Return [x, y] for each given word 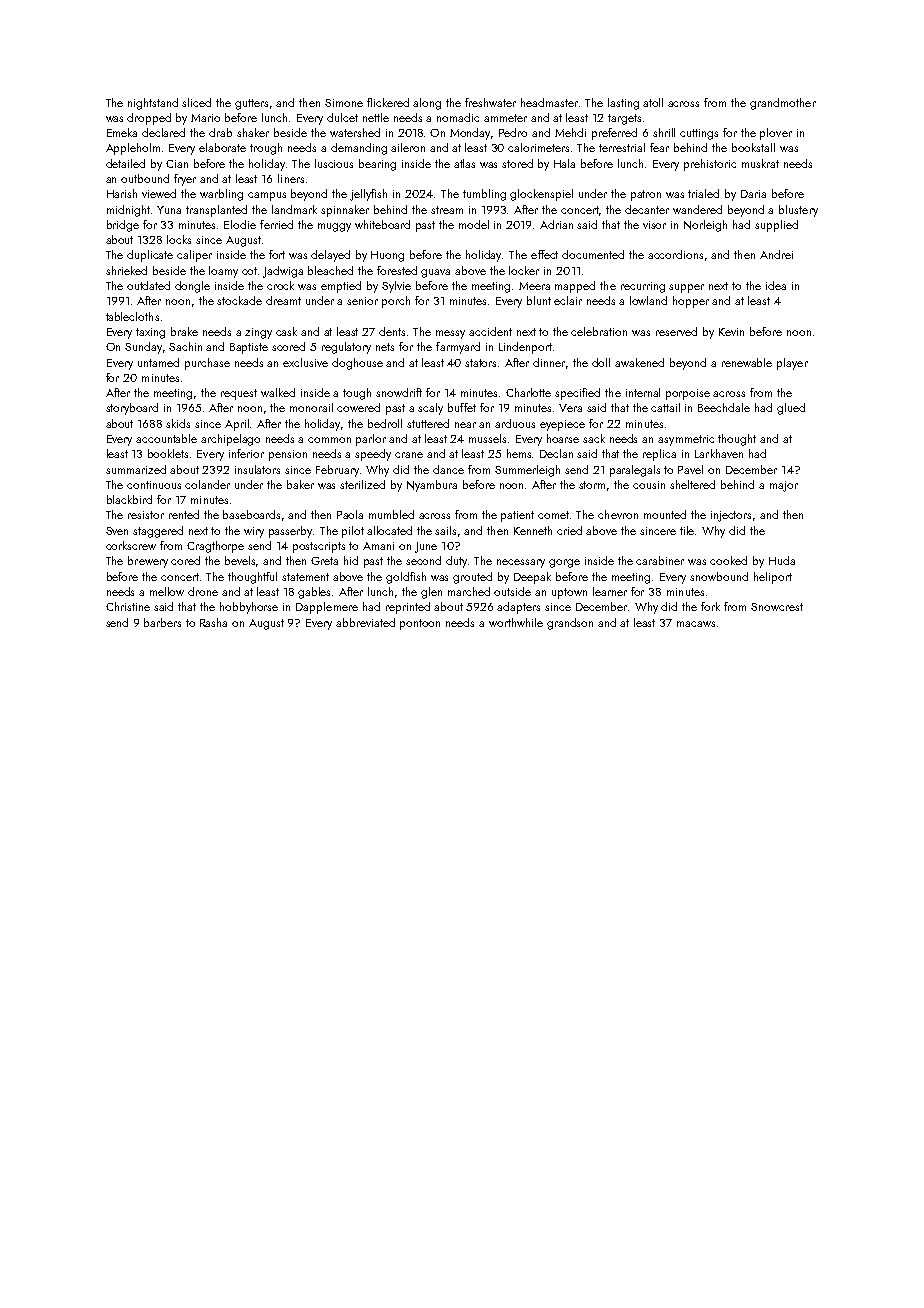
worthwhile [516, 622]
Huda [782, 560]
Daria [753, 194]
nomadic [458, 117]
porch [396, 302]
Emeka [122, 132]
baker [300, 484]
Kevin [731, 332]
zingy [258, 333]
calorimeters [538, 147]
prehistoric [710, 165]
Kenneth [533, 530]
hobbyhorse [249, 608]
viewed [159, 193]
